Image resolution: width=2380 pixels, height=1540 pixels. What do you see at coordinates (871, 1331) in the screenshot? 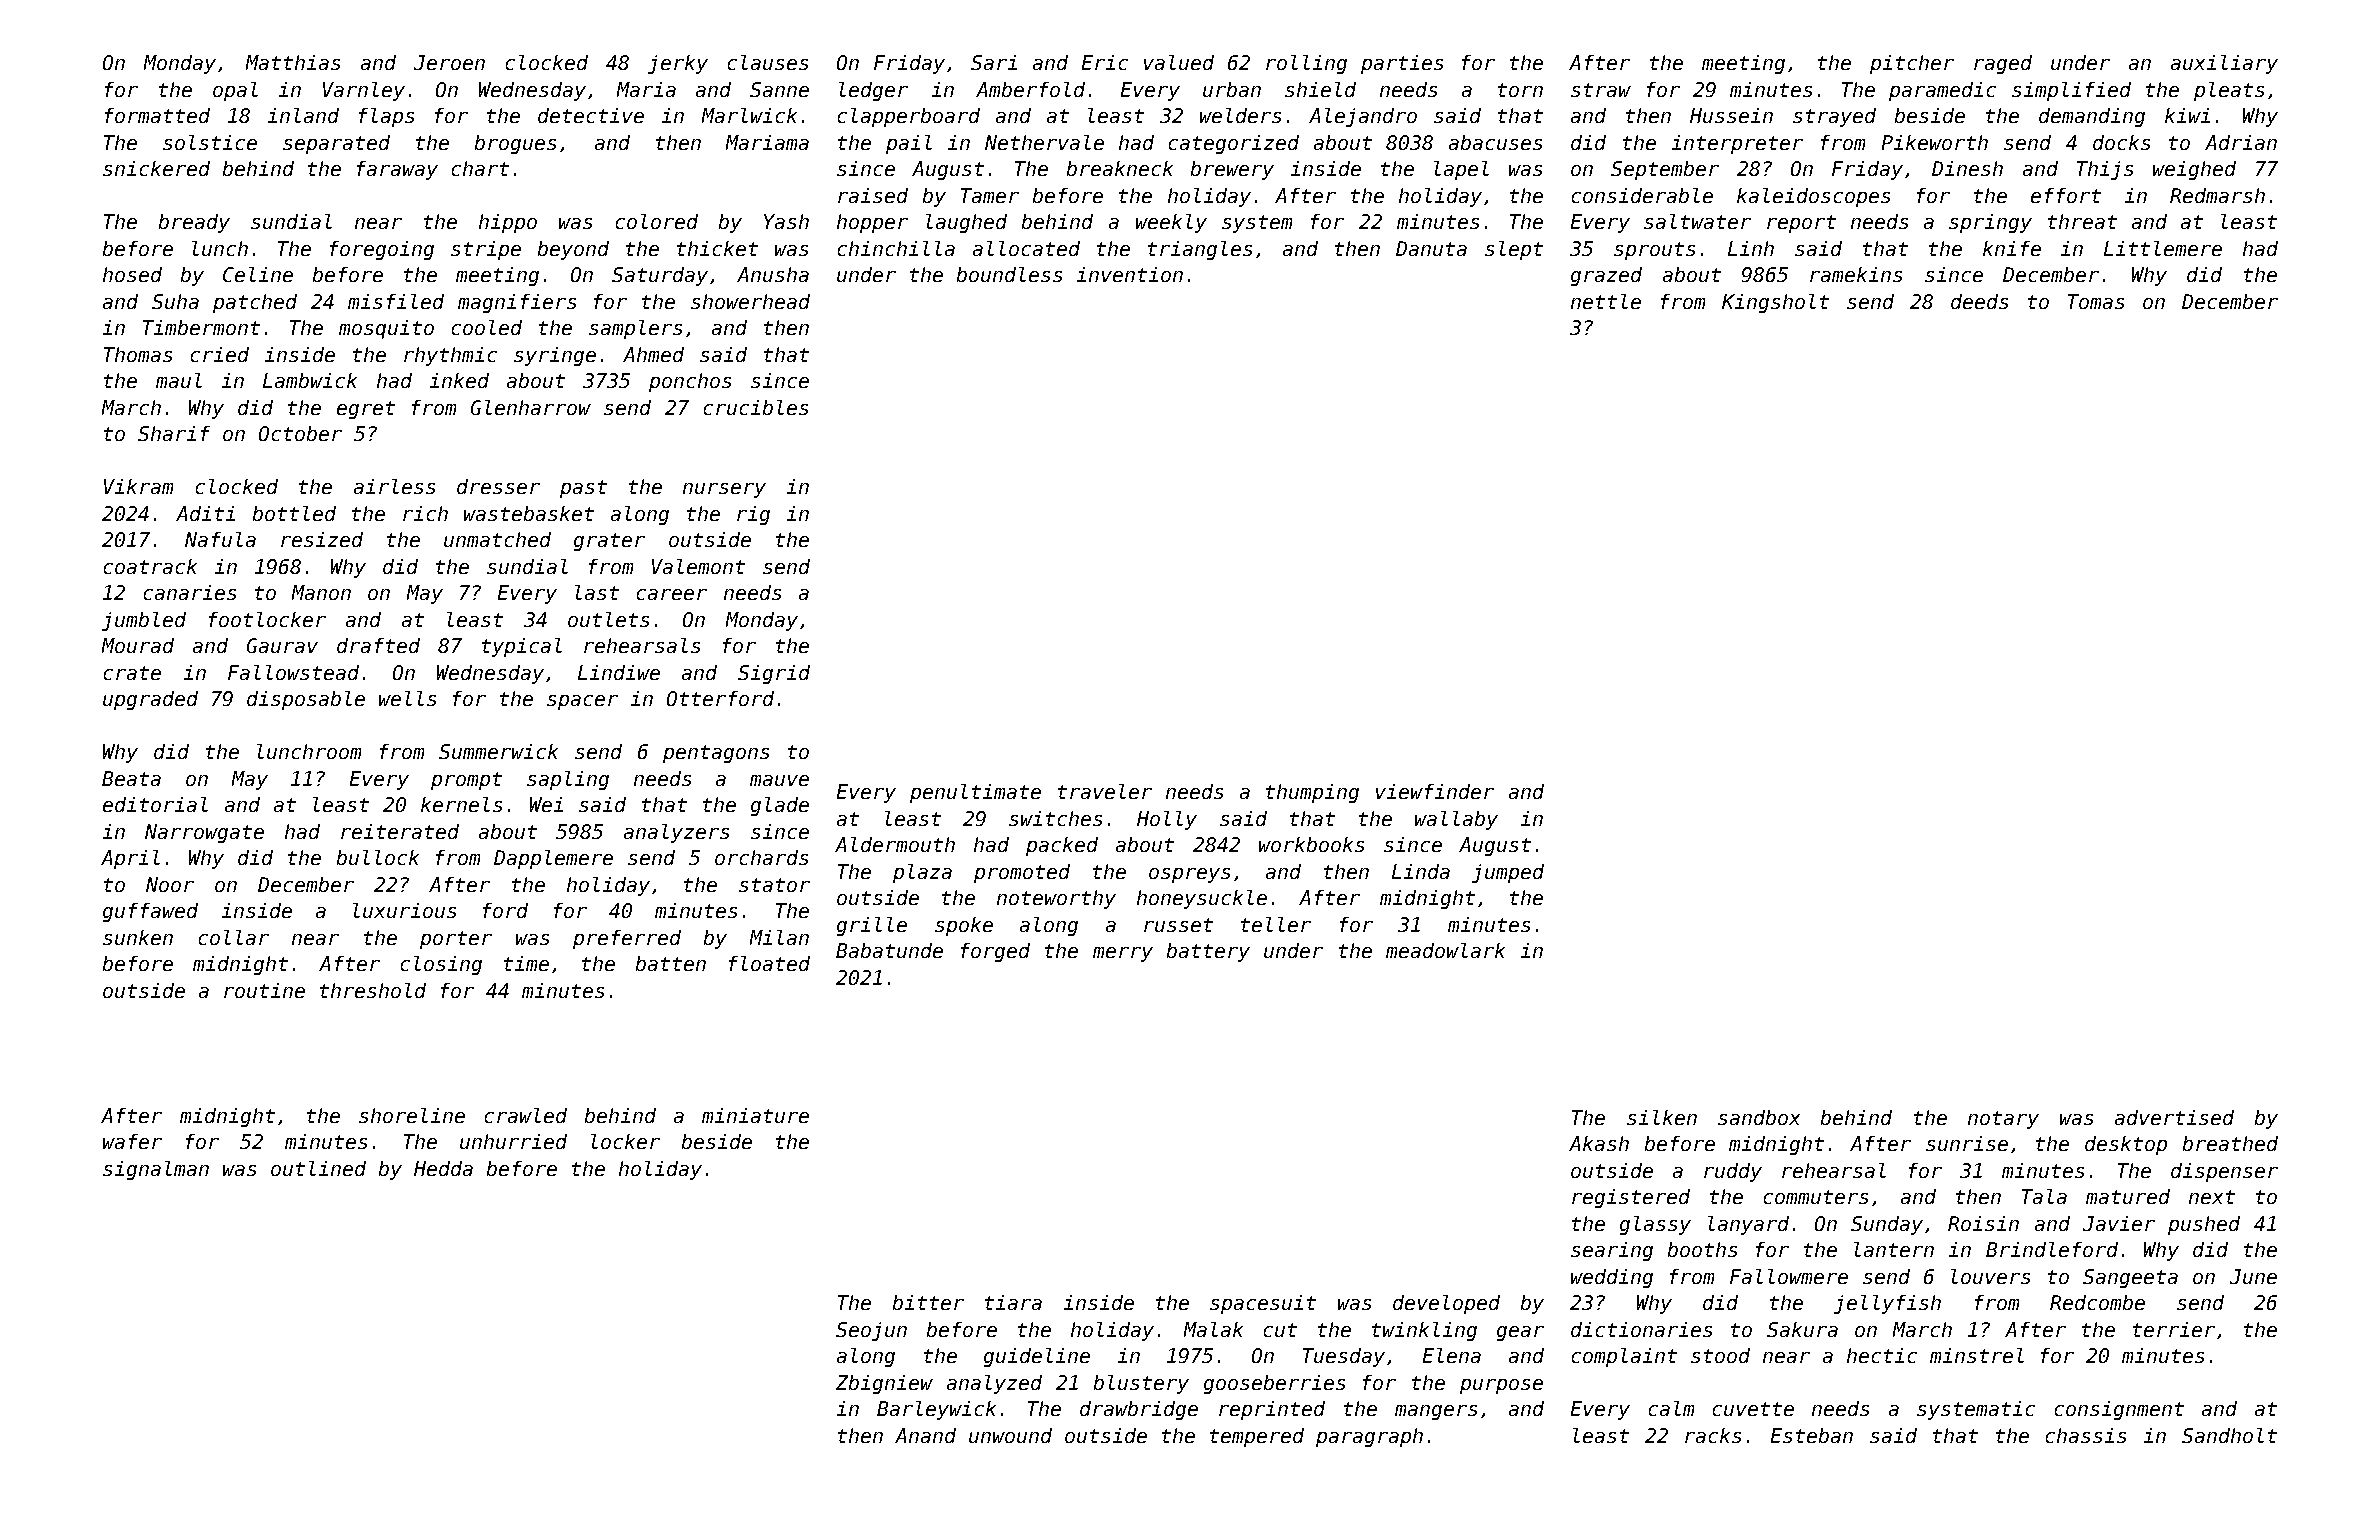
I see `Seojun` at bounding box center [871, 1331].
